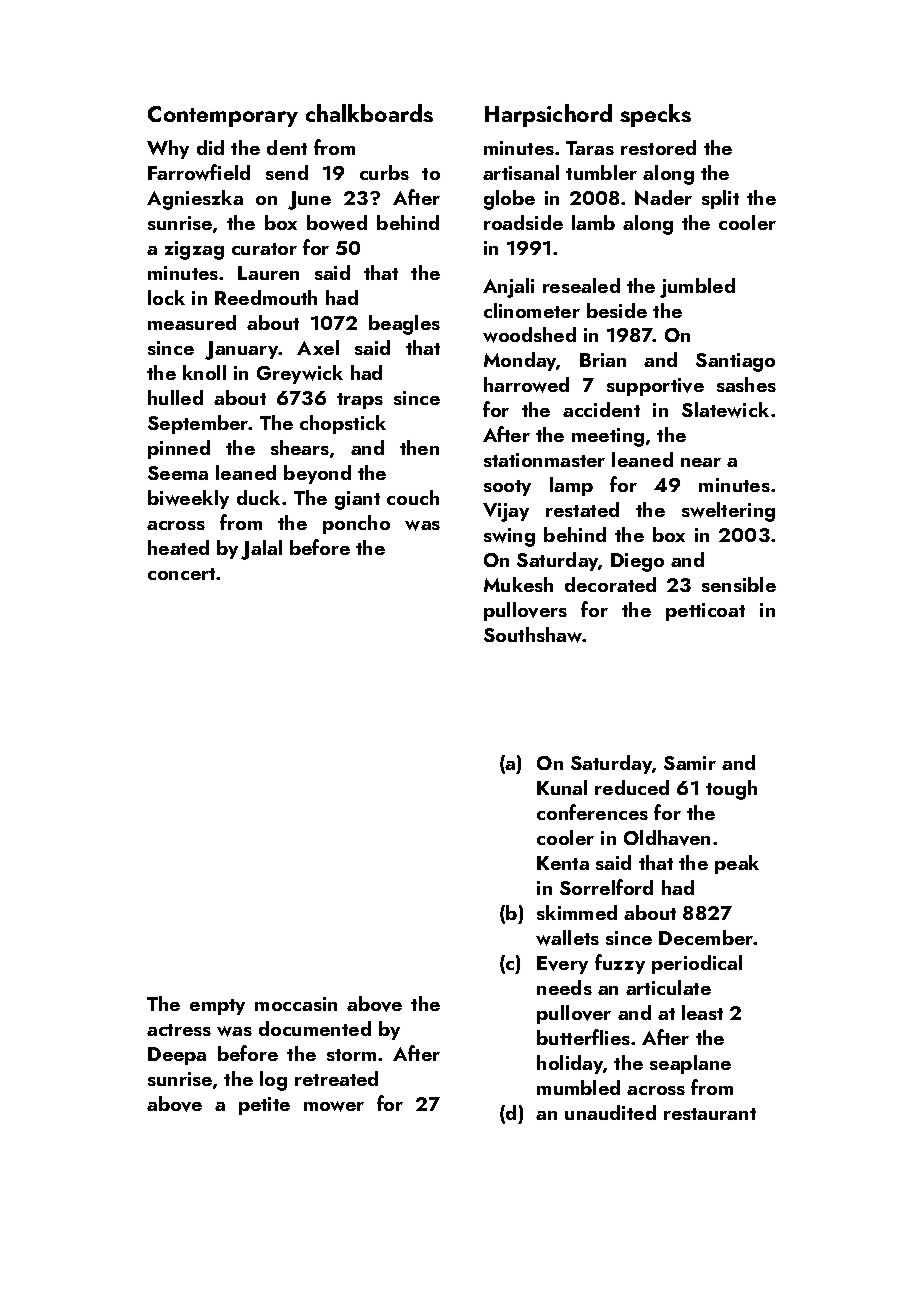 The height and width of the document is (1311, 924). What do you see at coordinates (562, 787) in the document?
I see `Kunal` at bounding box center [562, 787].
